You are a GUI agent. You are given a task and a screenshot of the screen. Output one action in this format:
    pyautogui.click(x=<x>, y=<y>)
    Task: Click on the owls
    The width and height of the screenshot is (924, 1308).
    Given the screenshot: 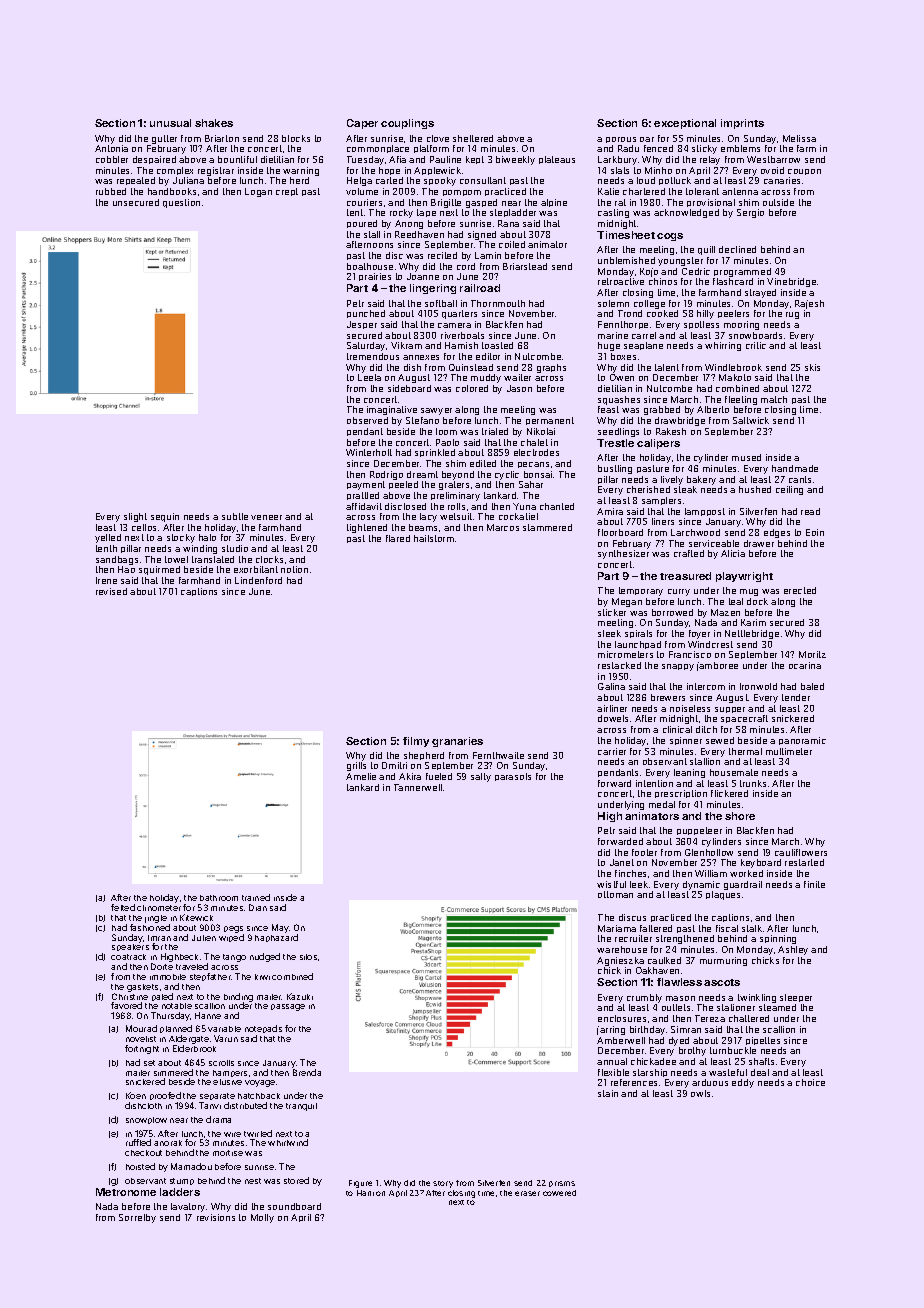 What is the action you would take?
    pyautogui.click(x=700, y=1093)
